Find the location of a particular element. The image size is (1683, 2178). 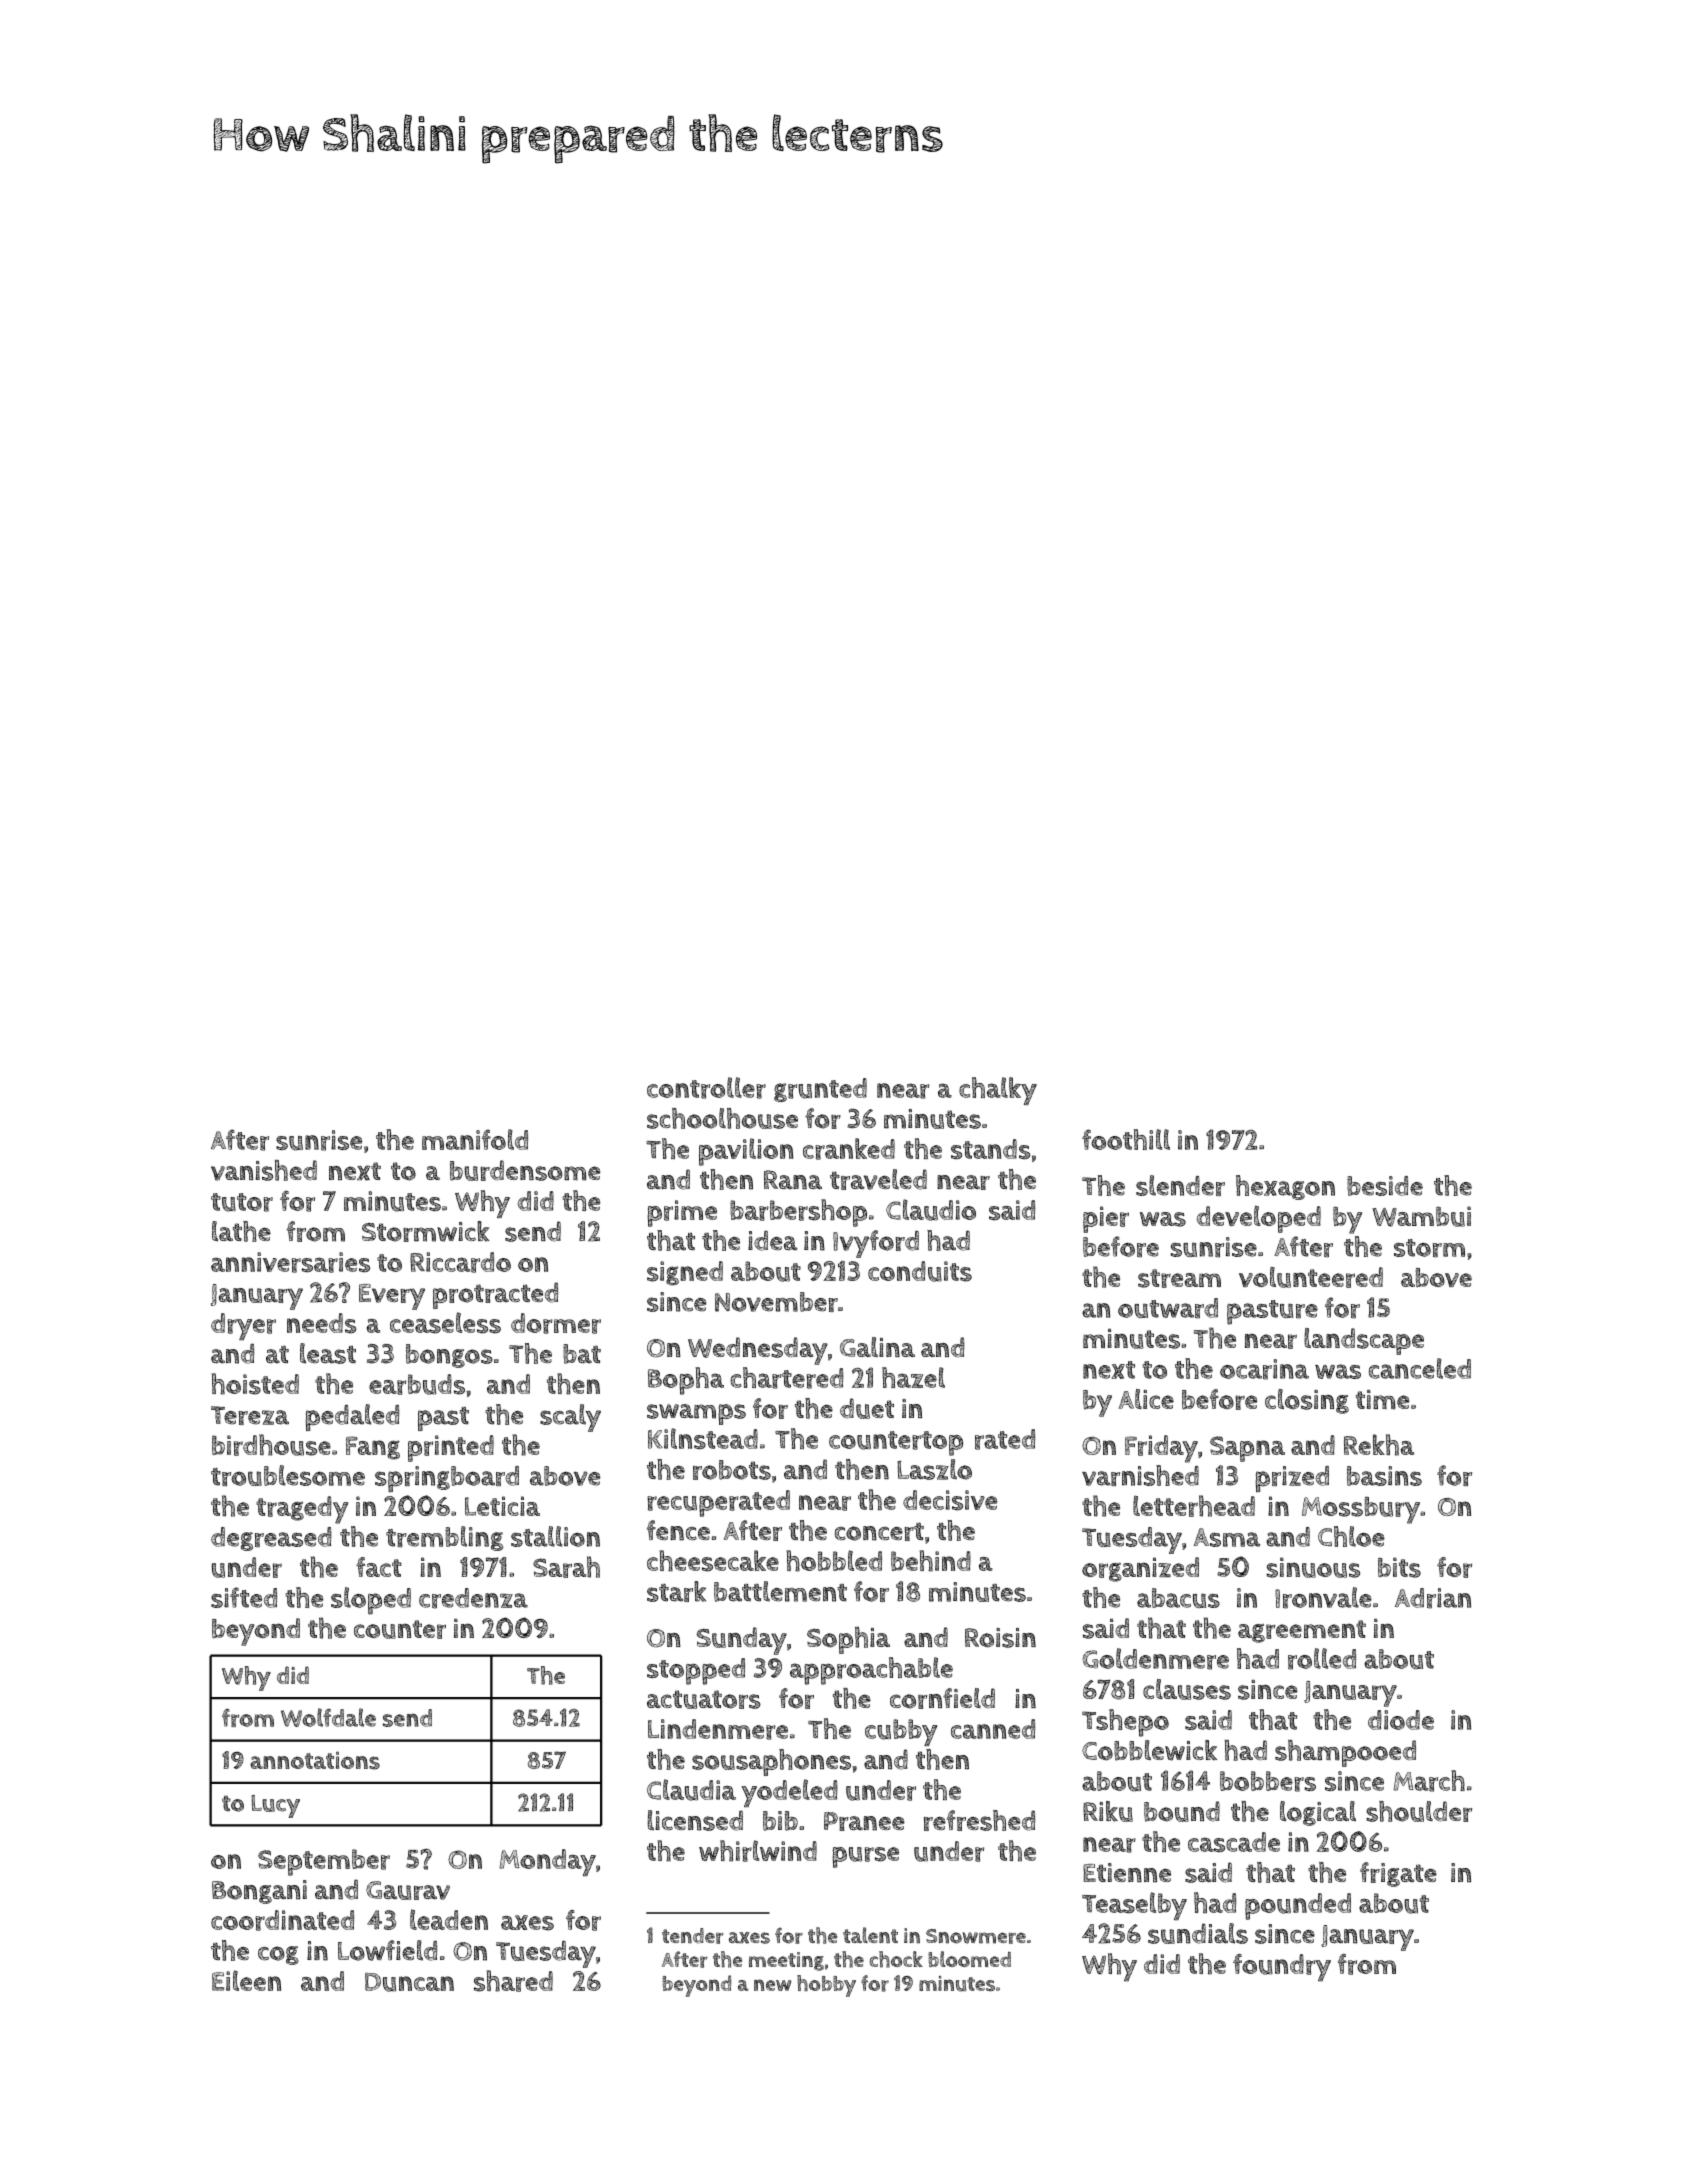

Alice is located at coordinates (1146, 1399).
